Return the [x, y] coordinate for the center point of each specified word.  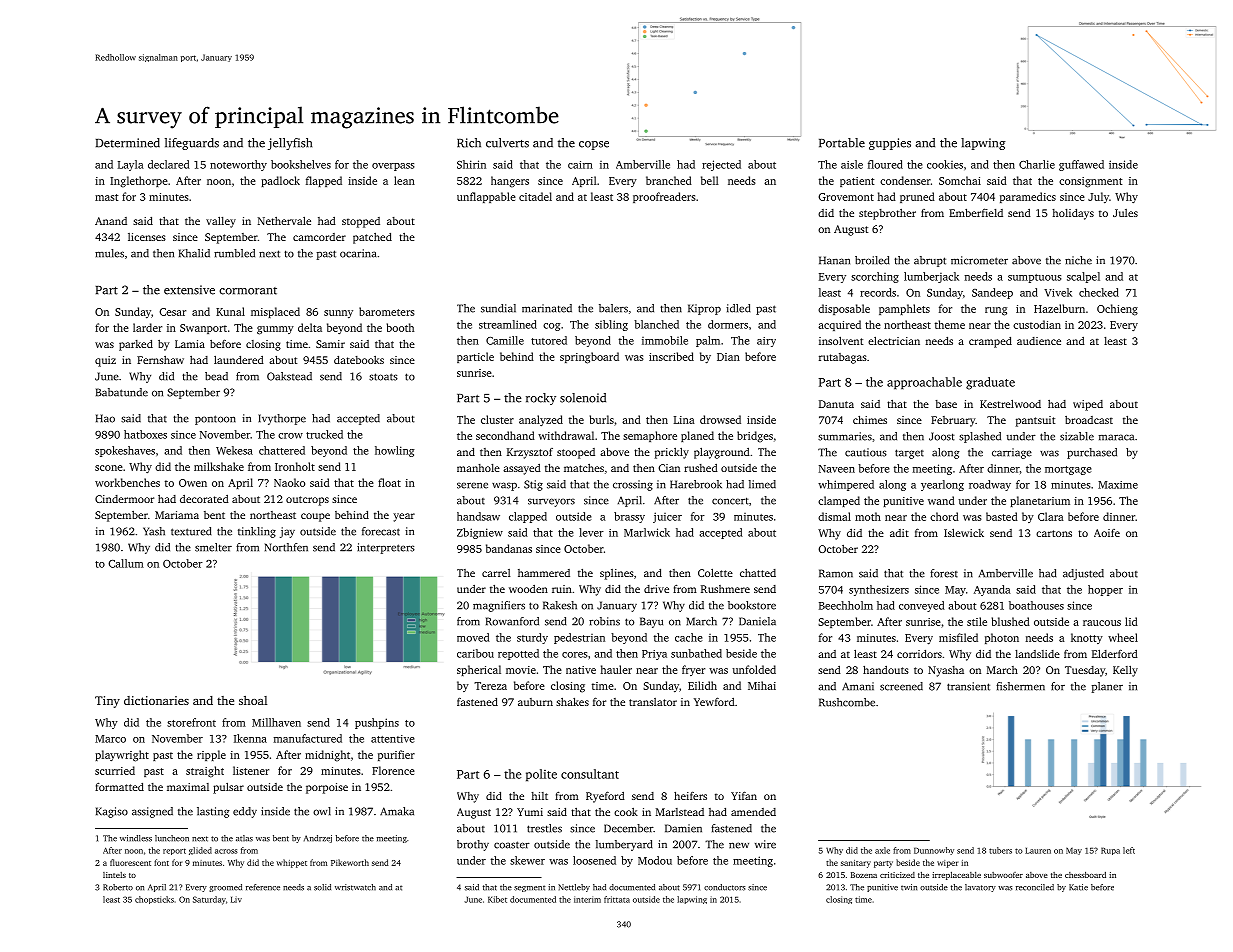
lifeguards [192, 144]
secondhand [505, 435]
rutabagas [843, 358]
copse [594, 145]
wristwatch [355, 887]
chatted [758, 573]
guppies [890, 144]
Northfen [286, 547]
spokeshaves [125, 451]
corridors [919, 654]
